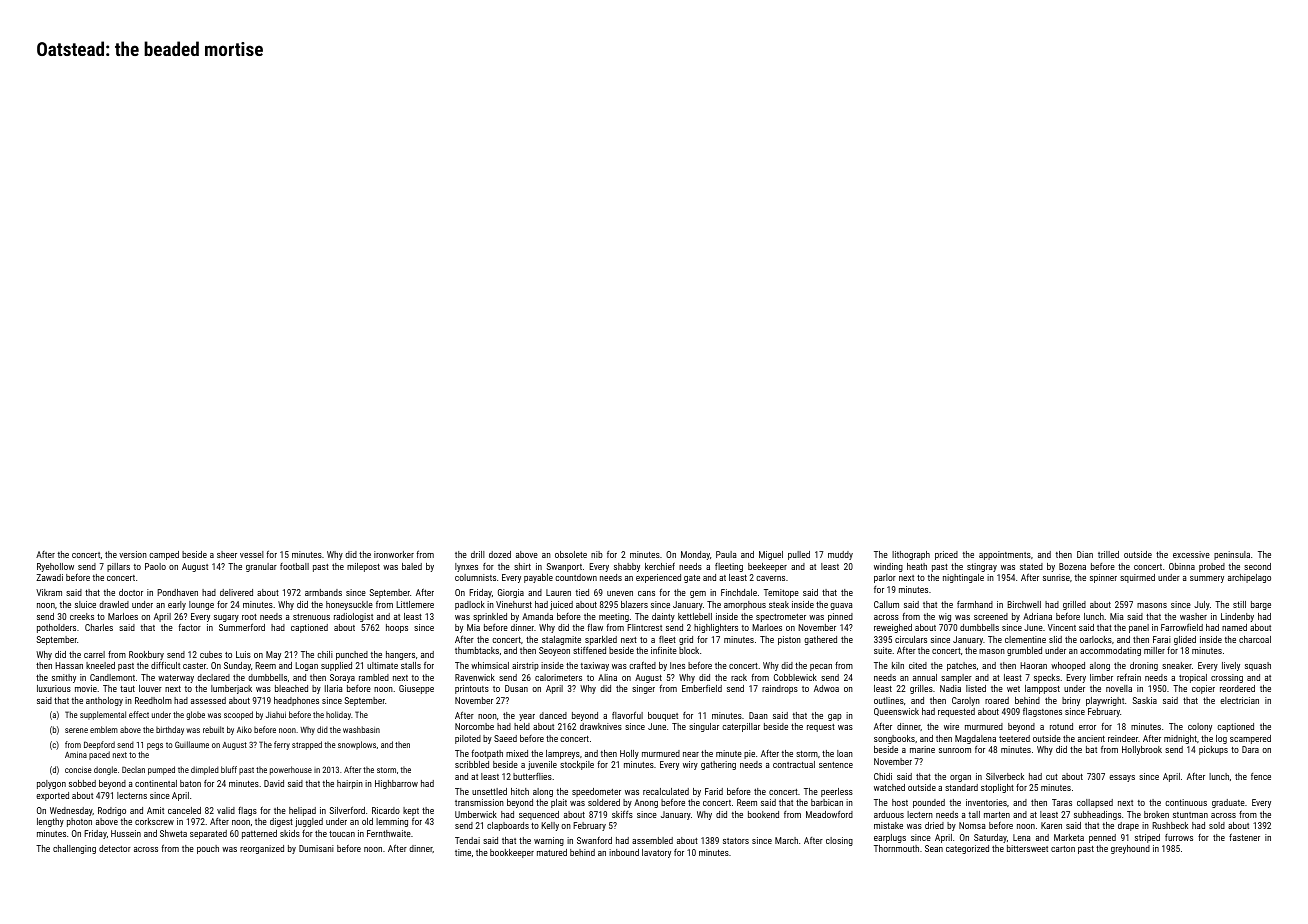 The width and height of the page is (1308, 924). Describe the element at coordinates (1261, 776) in the page. I see `fence` at that location.
